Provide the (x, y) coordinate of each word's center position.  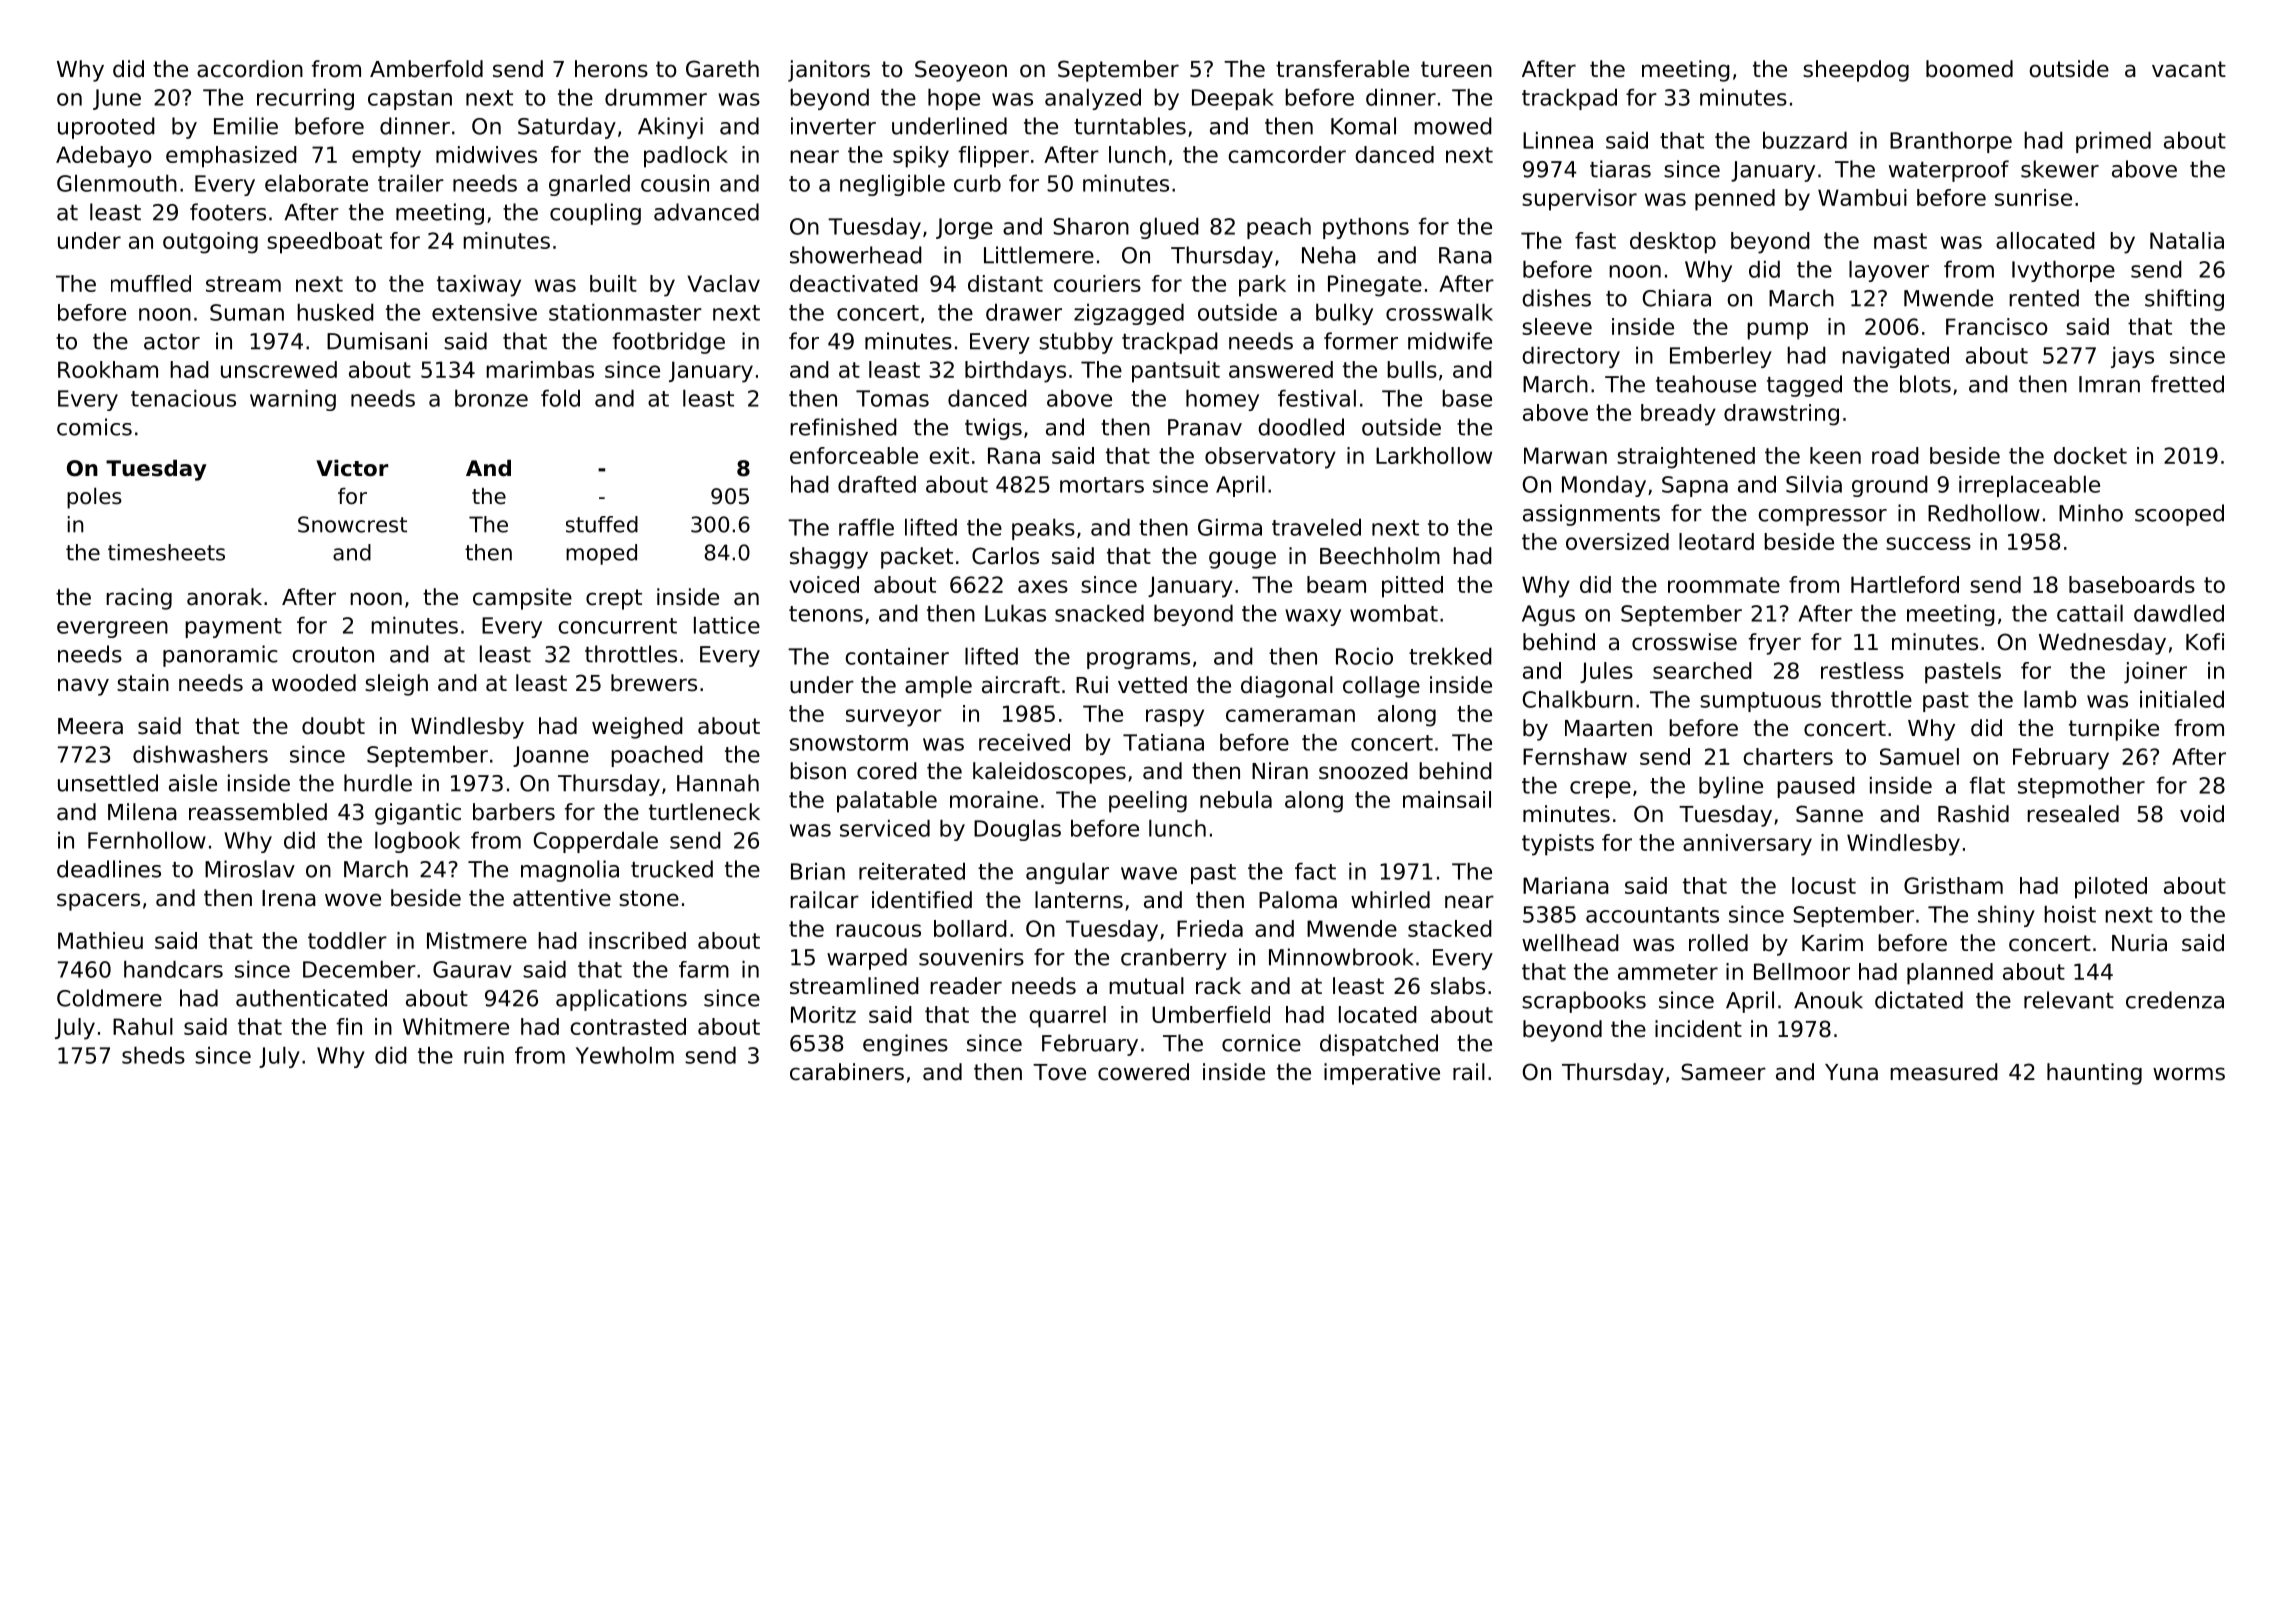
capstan (410, 100)
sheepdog (1856, 71)
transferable (1342, 69)
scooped (2179, 515)
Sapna (1695, 486)
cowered (1143, 1072)
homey (1222, 400)
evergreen (112, 629)
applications (621, 1000)
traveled (1316, 527)
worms (2189, 1074)
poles (94, 498)
